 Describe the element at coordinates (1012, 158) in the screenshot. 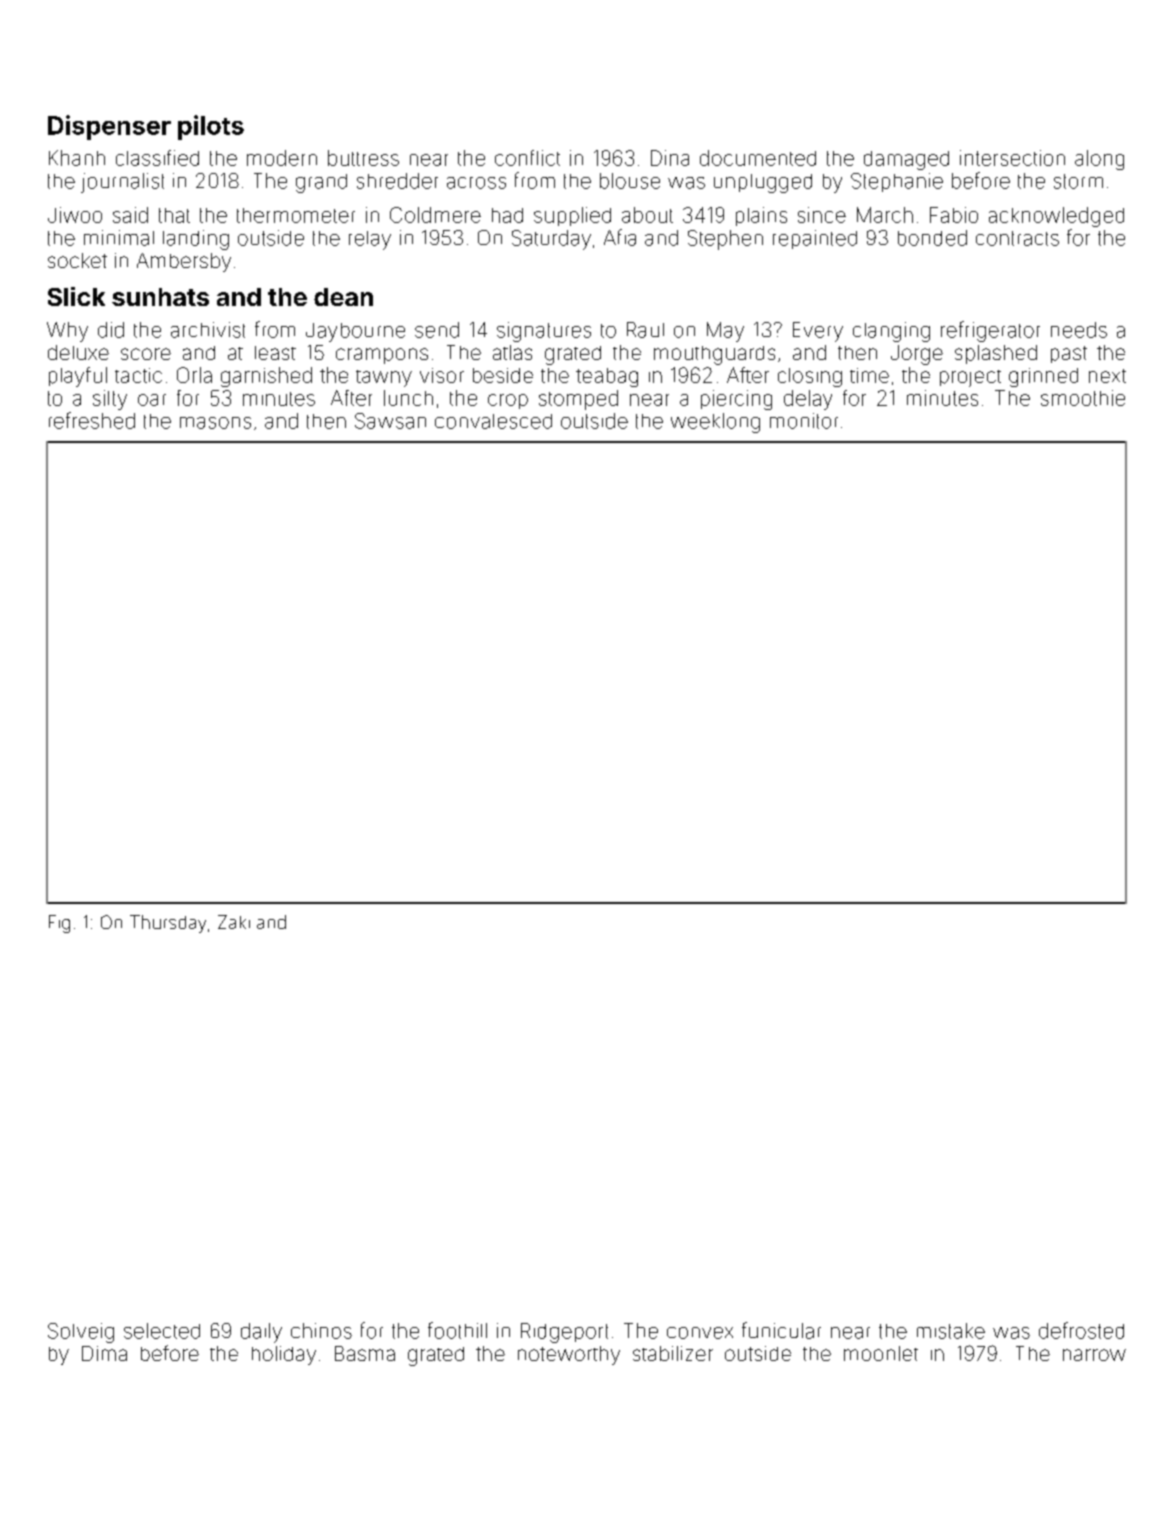

I see `intersection` at that location.
